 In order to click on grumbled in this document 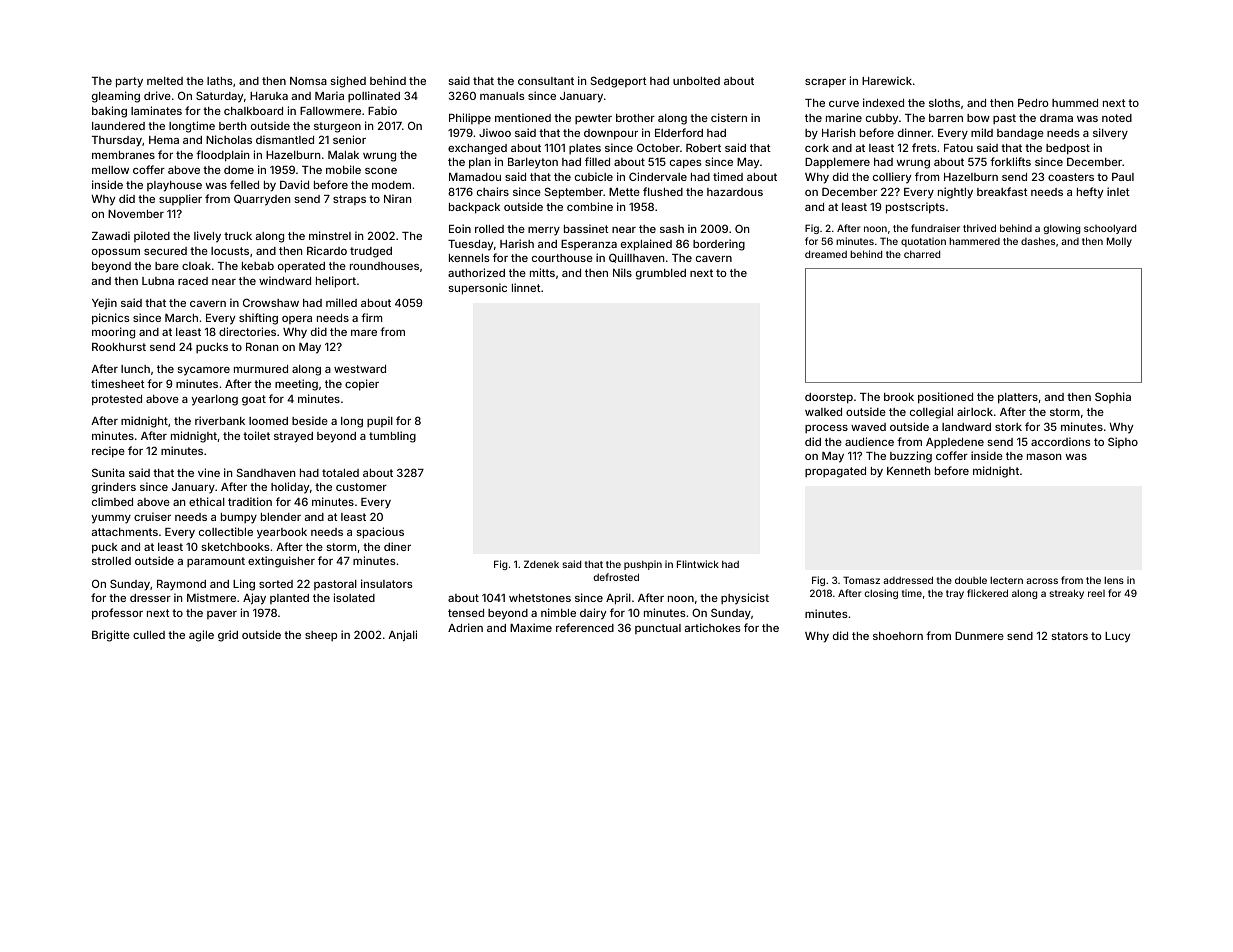, I will do `click(661, 274)`.
